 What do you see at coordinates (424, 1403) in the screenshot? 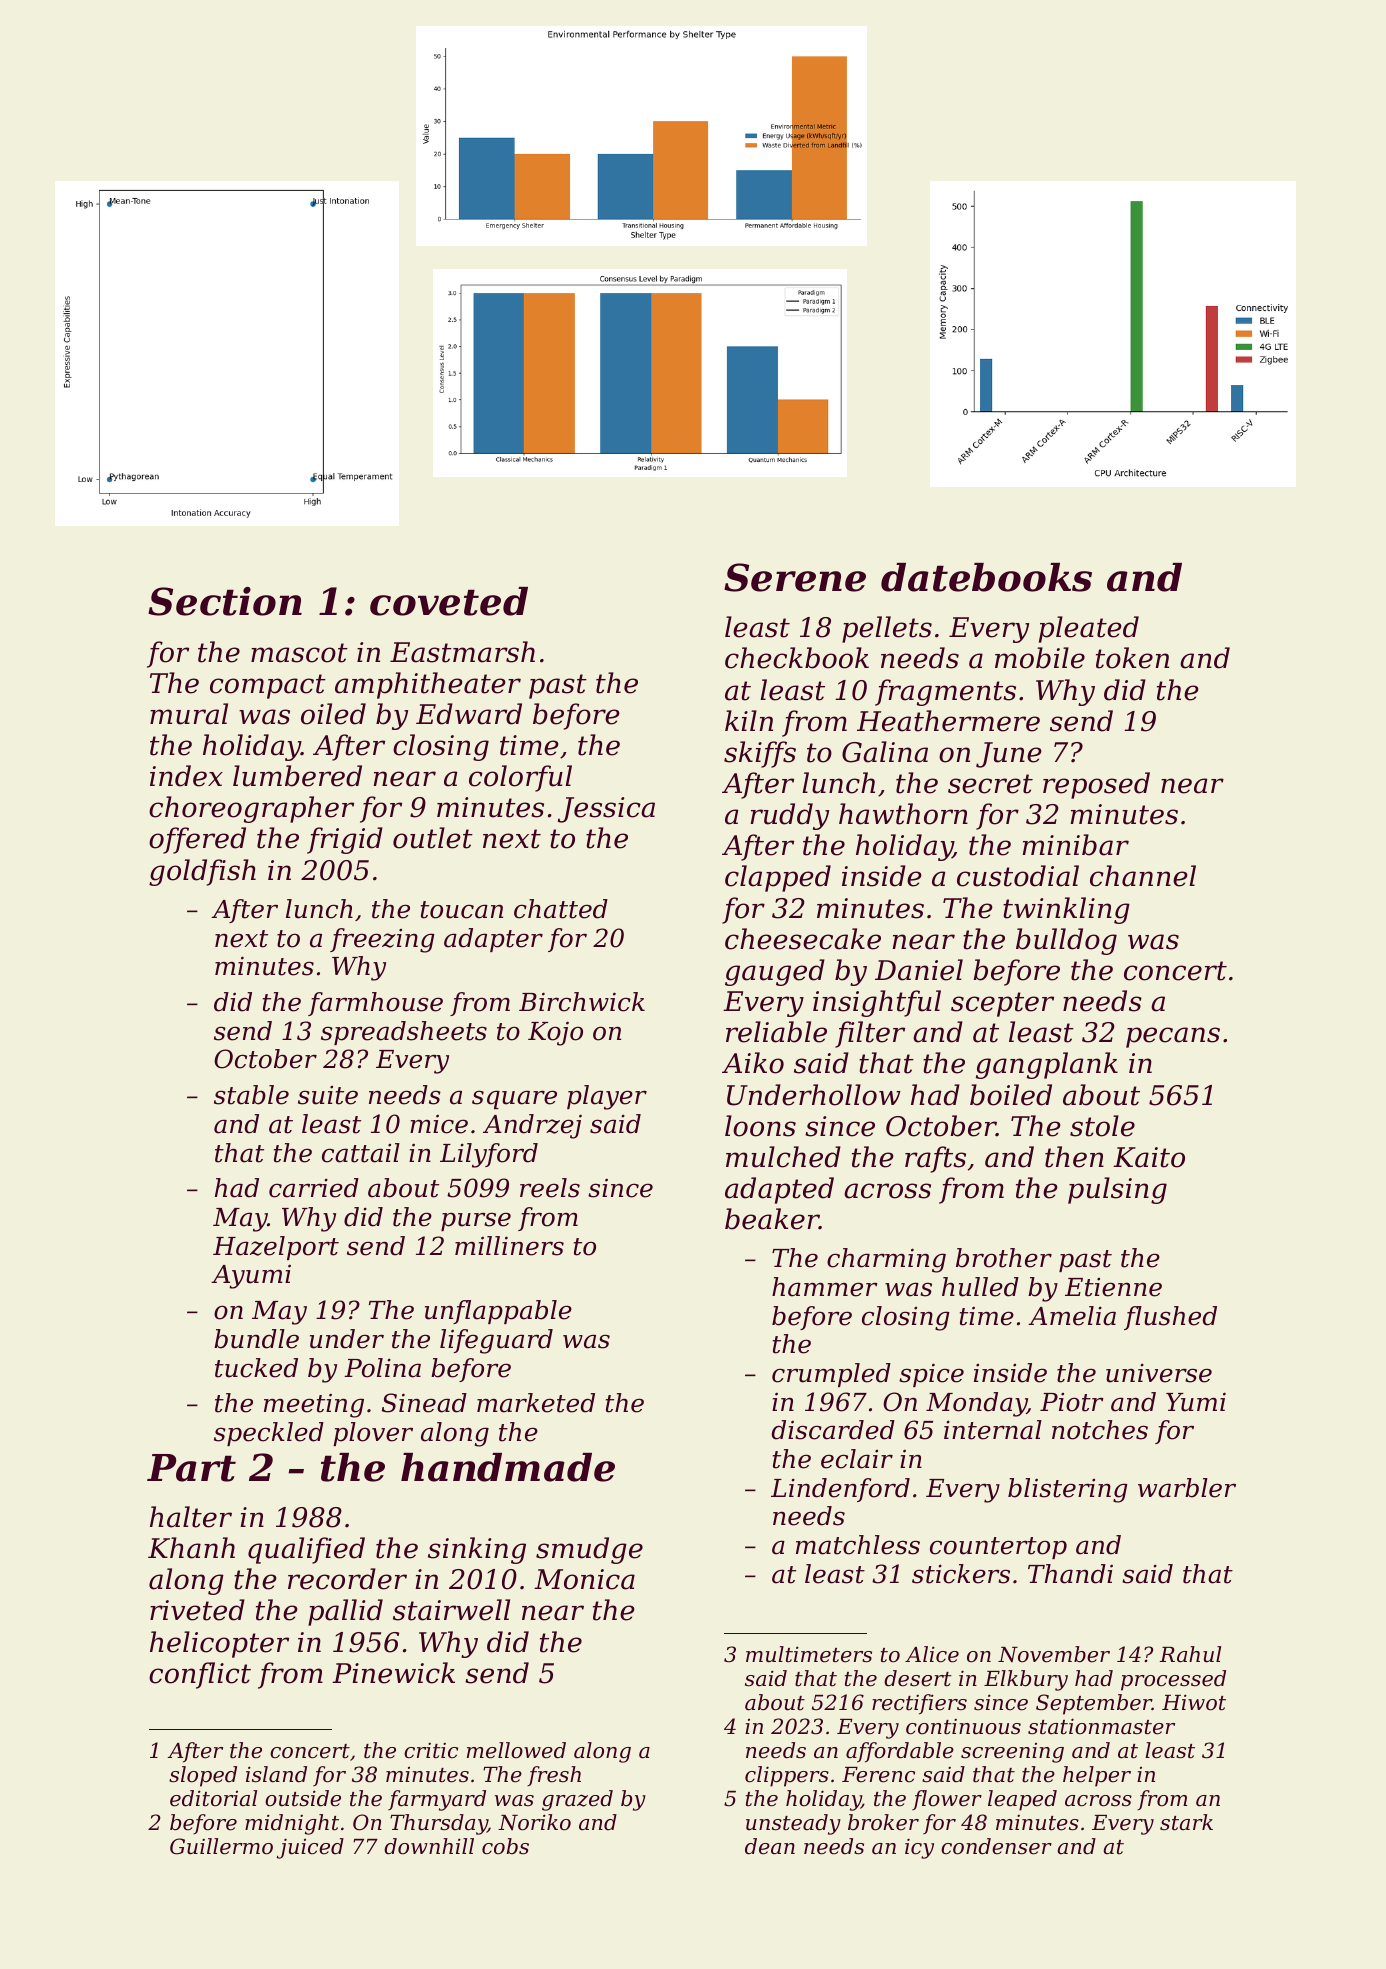
I see `Sinead` at bounding box center [424, 1403].
